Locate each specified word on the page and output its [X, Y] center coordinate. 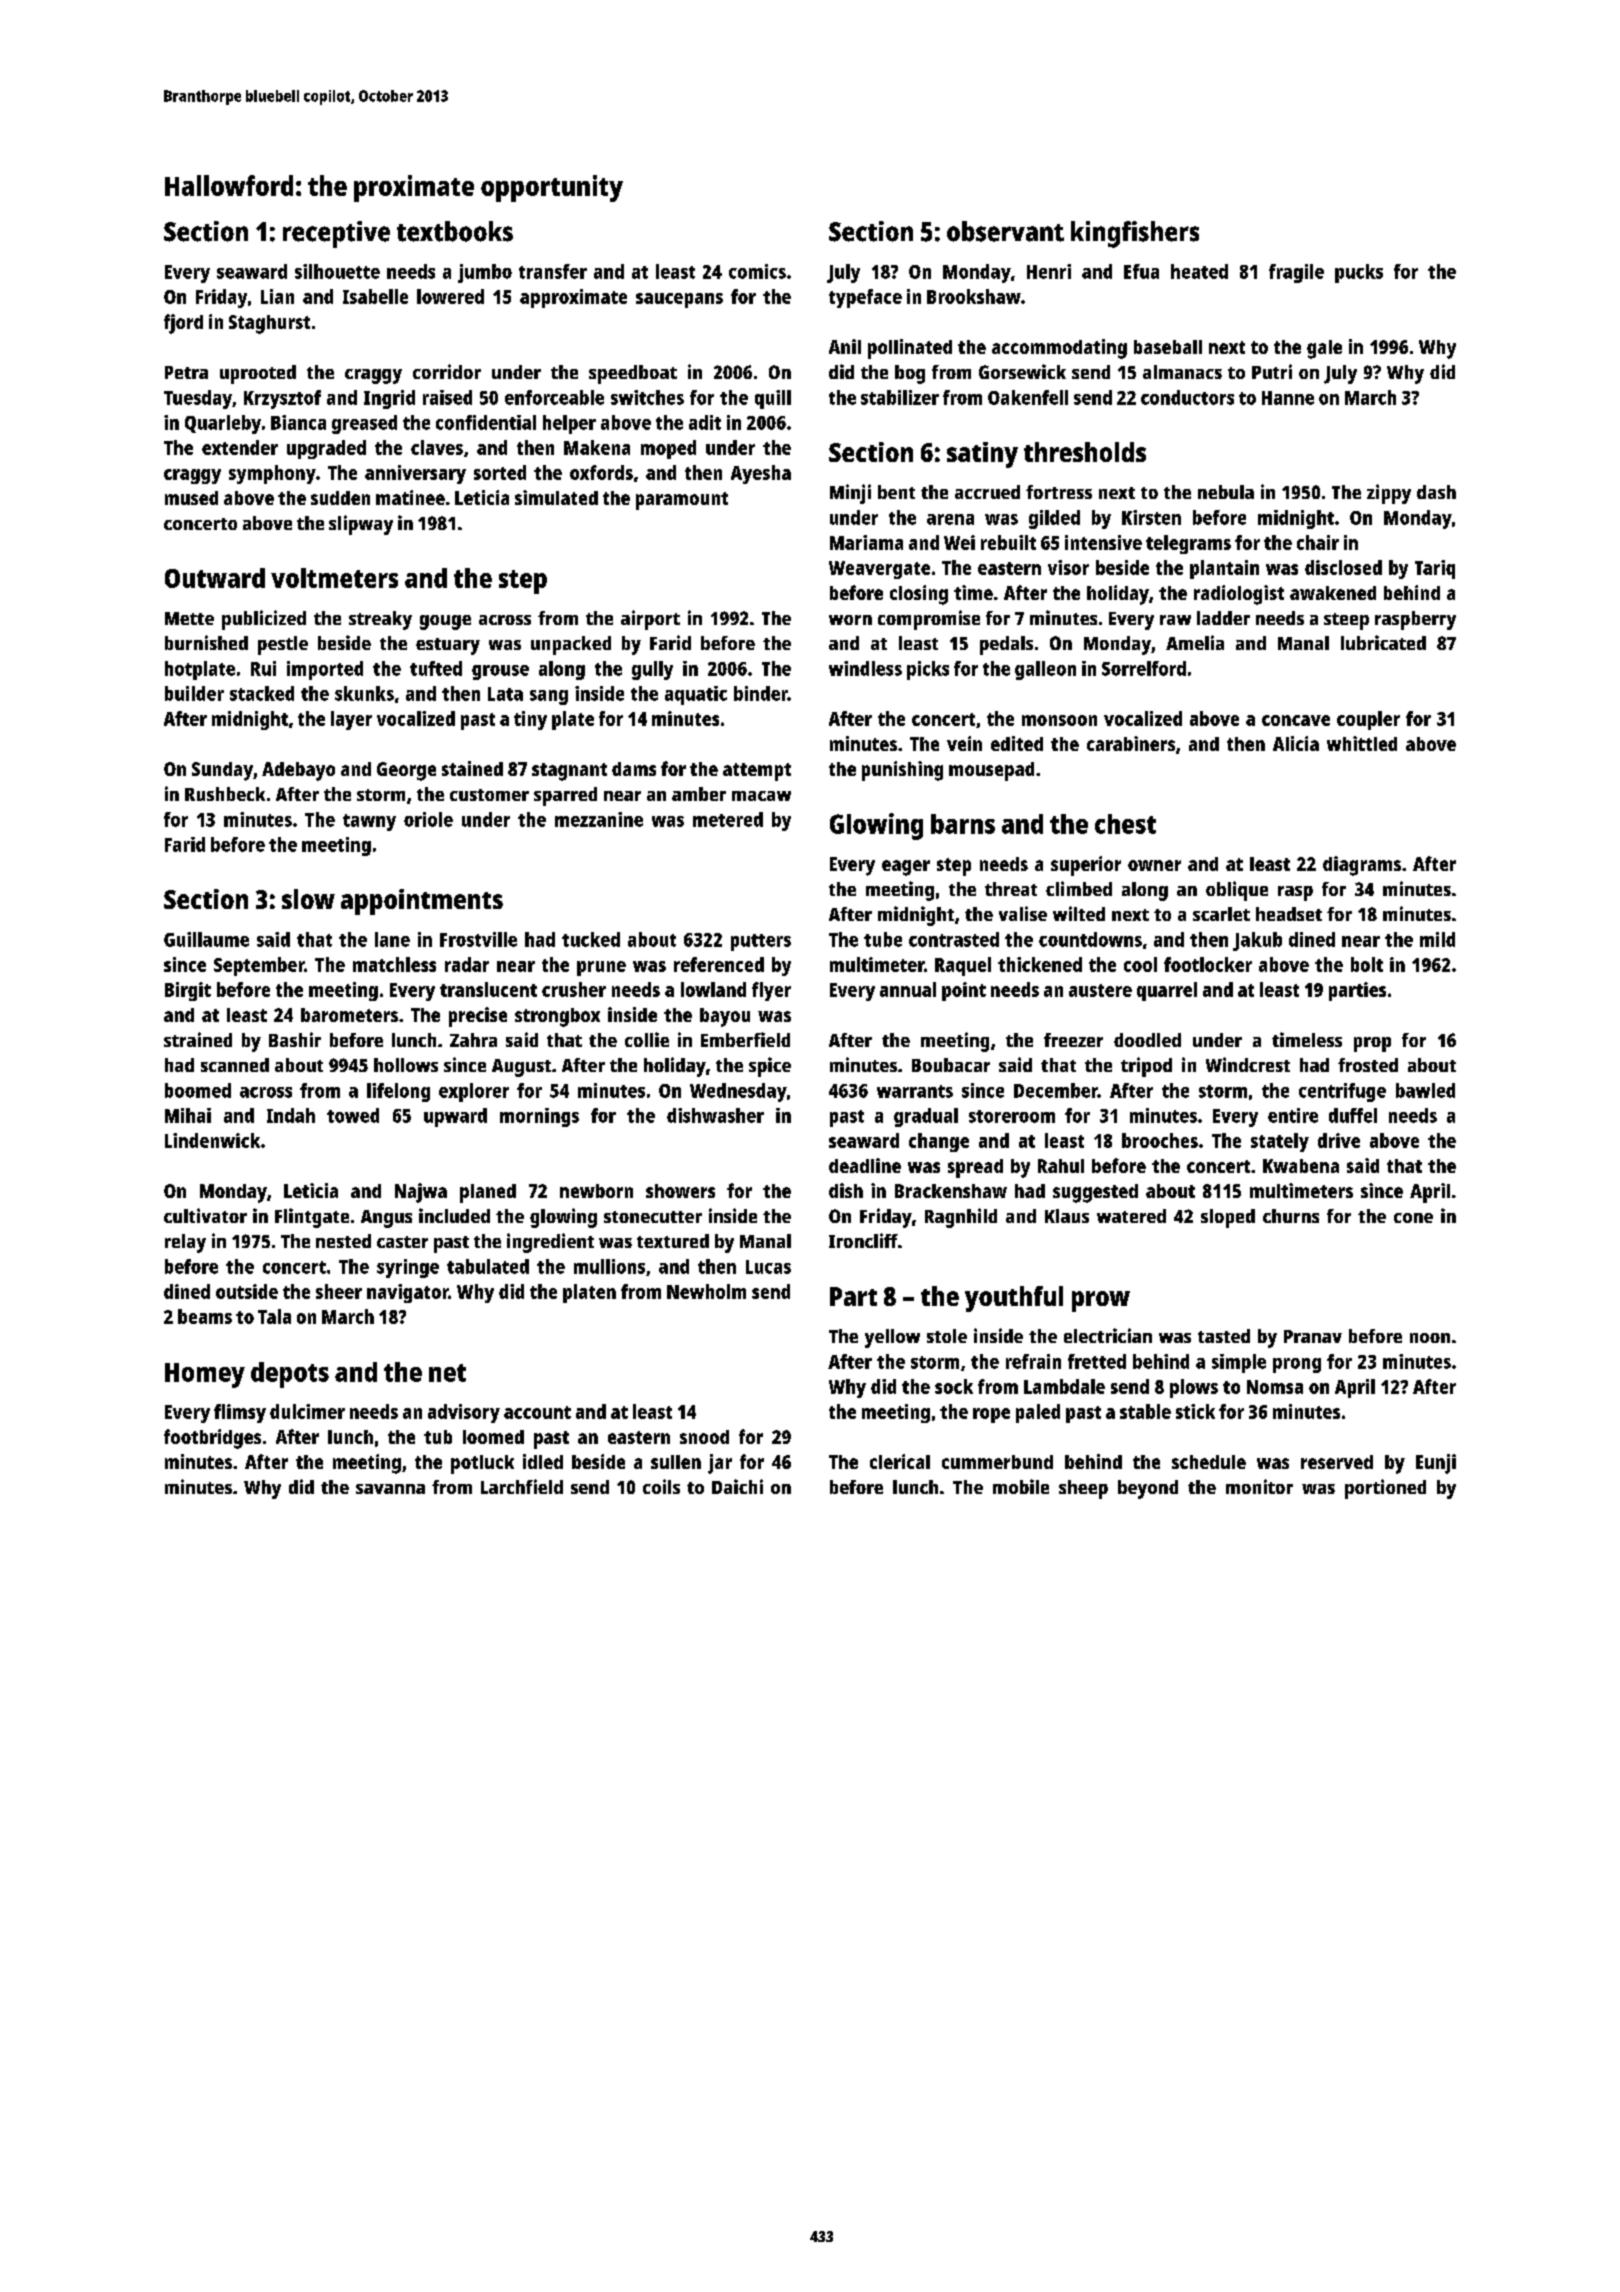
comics [757, 271]
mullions [609, 1266]
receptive [336, 234]
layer [351, 720]
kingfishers [1135, 234]
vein [964, 743]
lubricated [1383, 642]
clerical [900, 1461]
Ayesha [761, 474]
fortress [1059, 492]
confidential [486, 422]
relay [185, 1243]
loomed [493, 1437]
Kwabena [1301, 1166]
